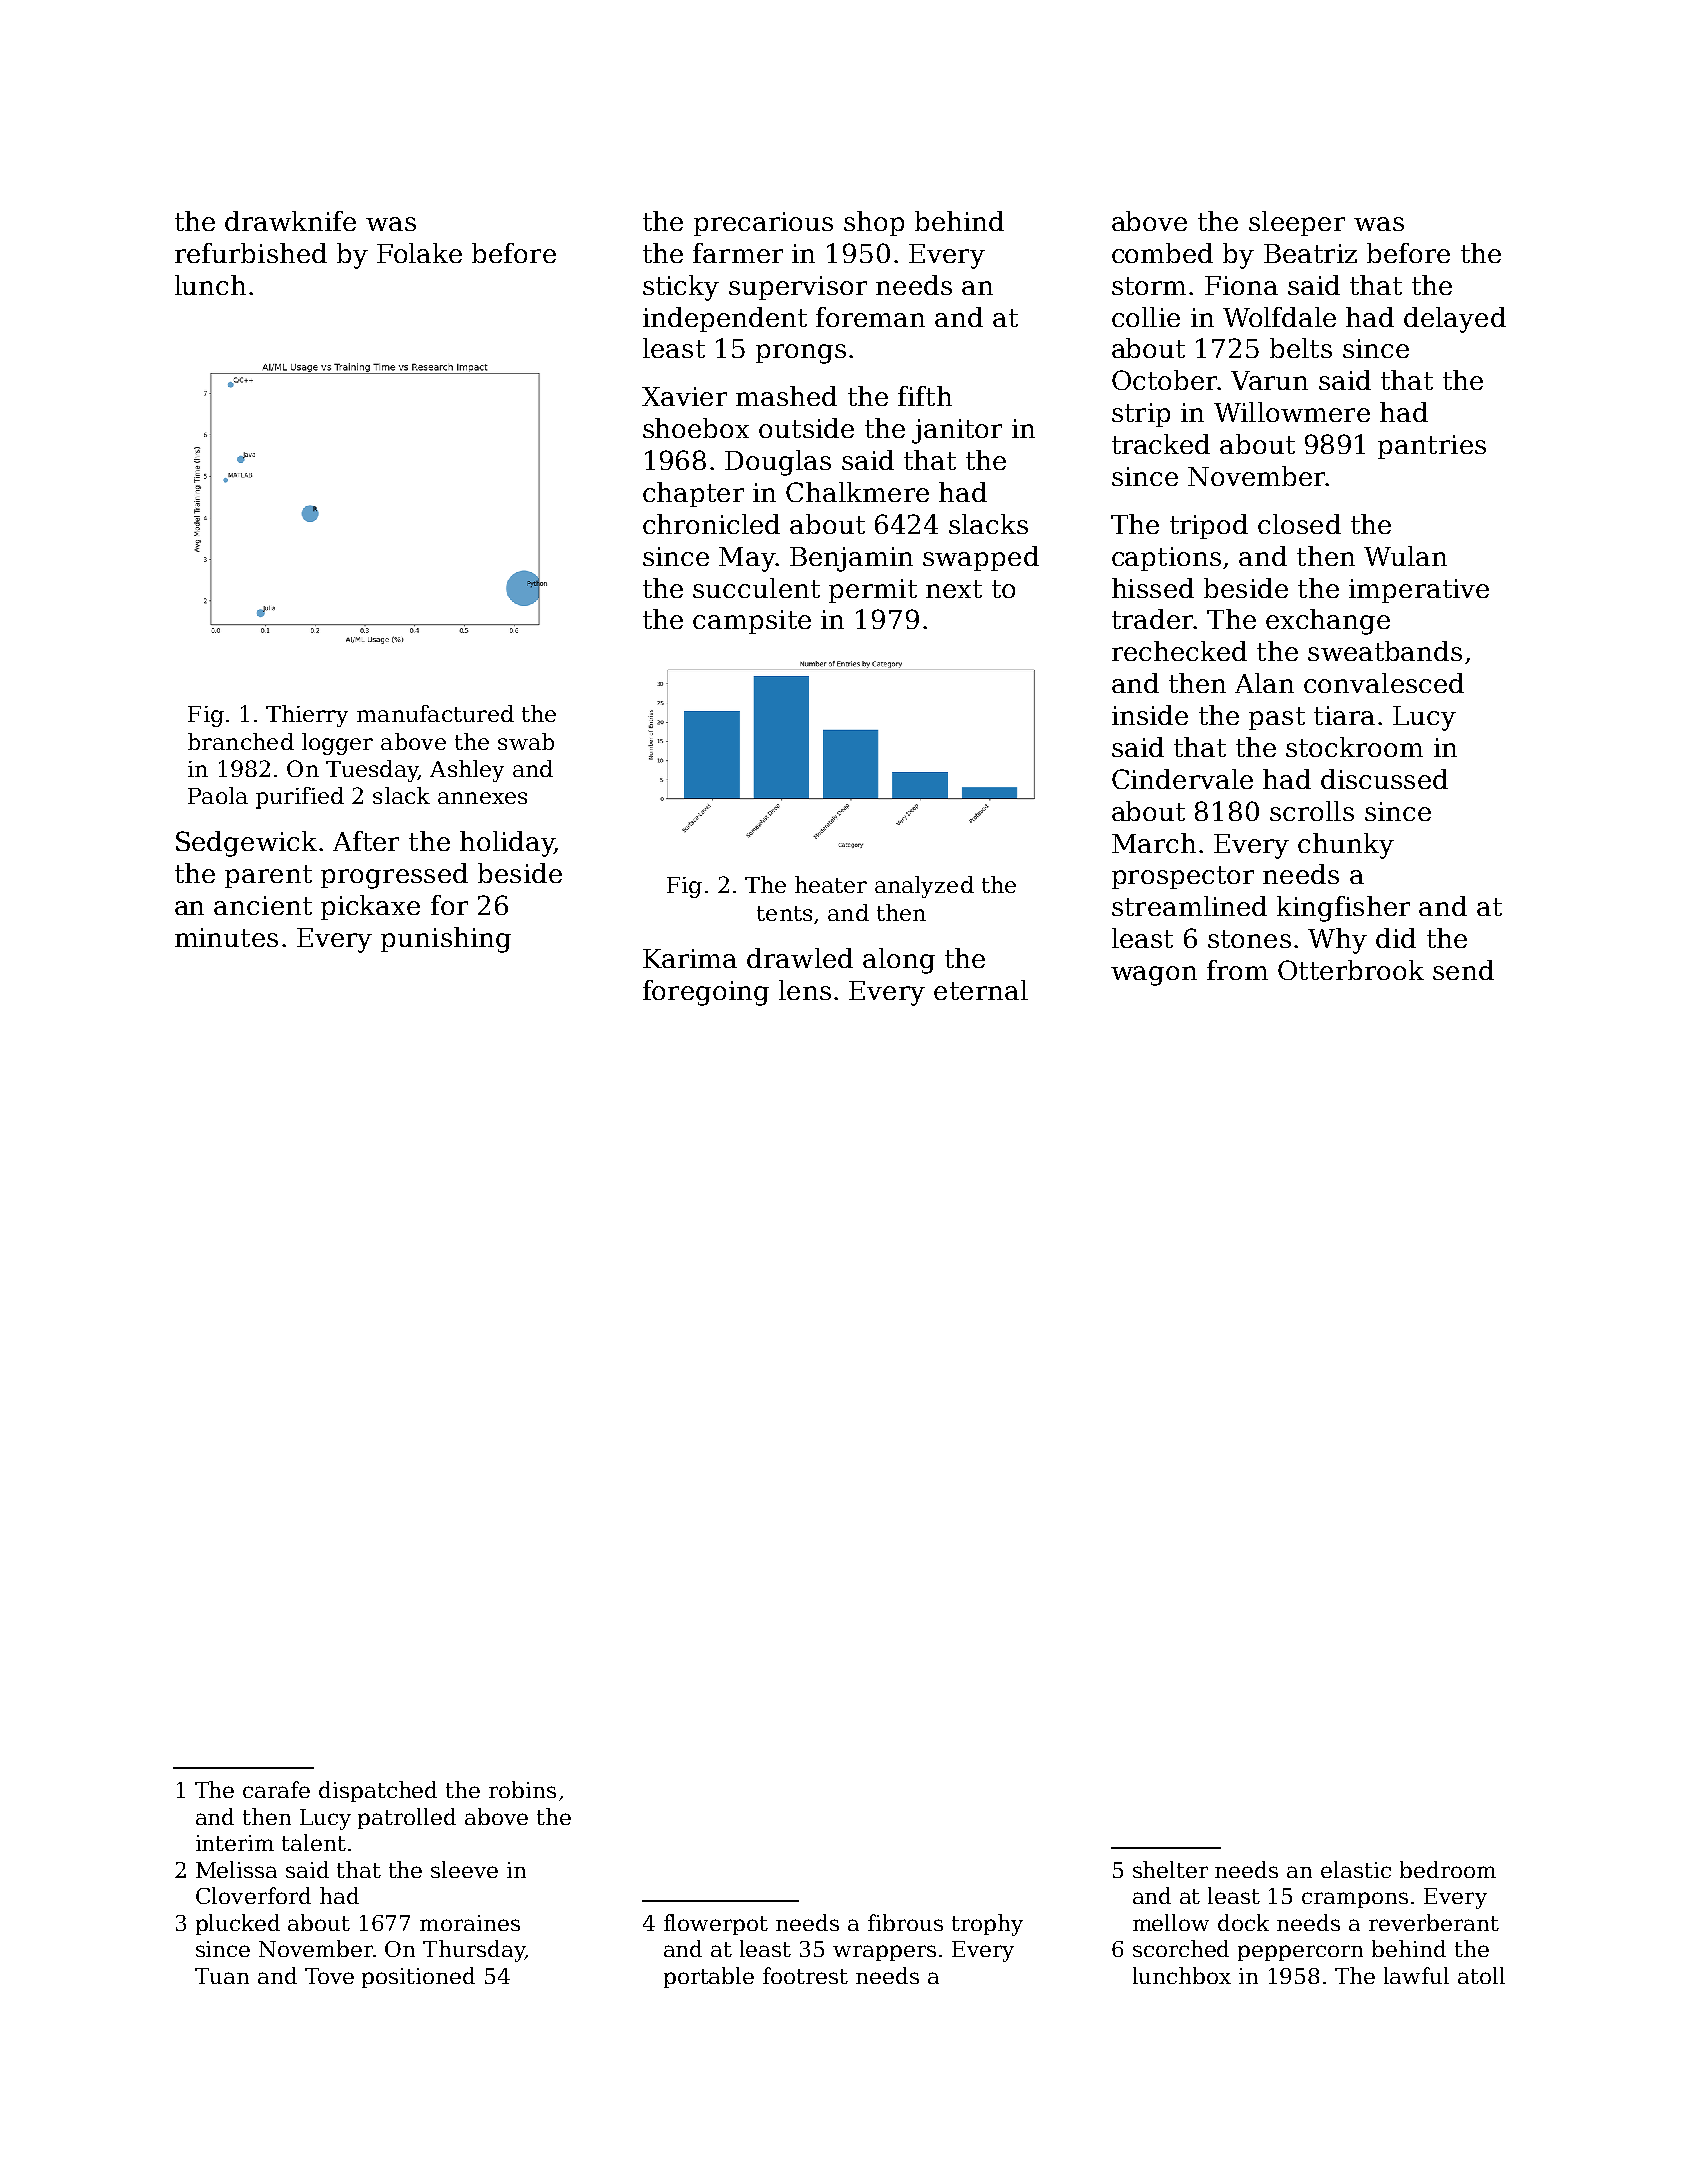  What do you see at coordinates (1299, 524) in the page?
I see `closed` at bounding box center [1299, 524].
